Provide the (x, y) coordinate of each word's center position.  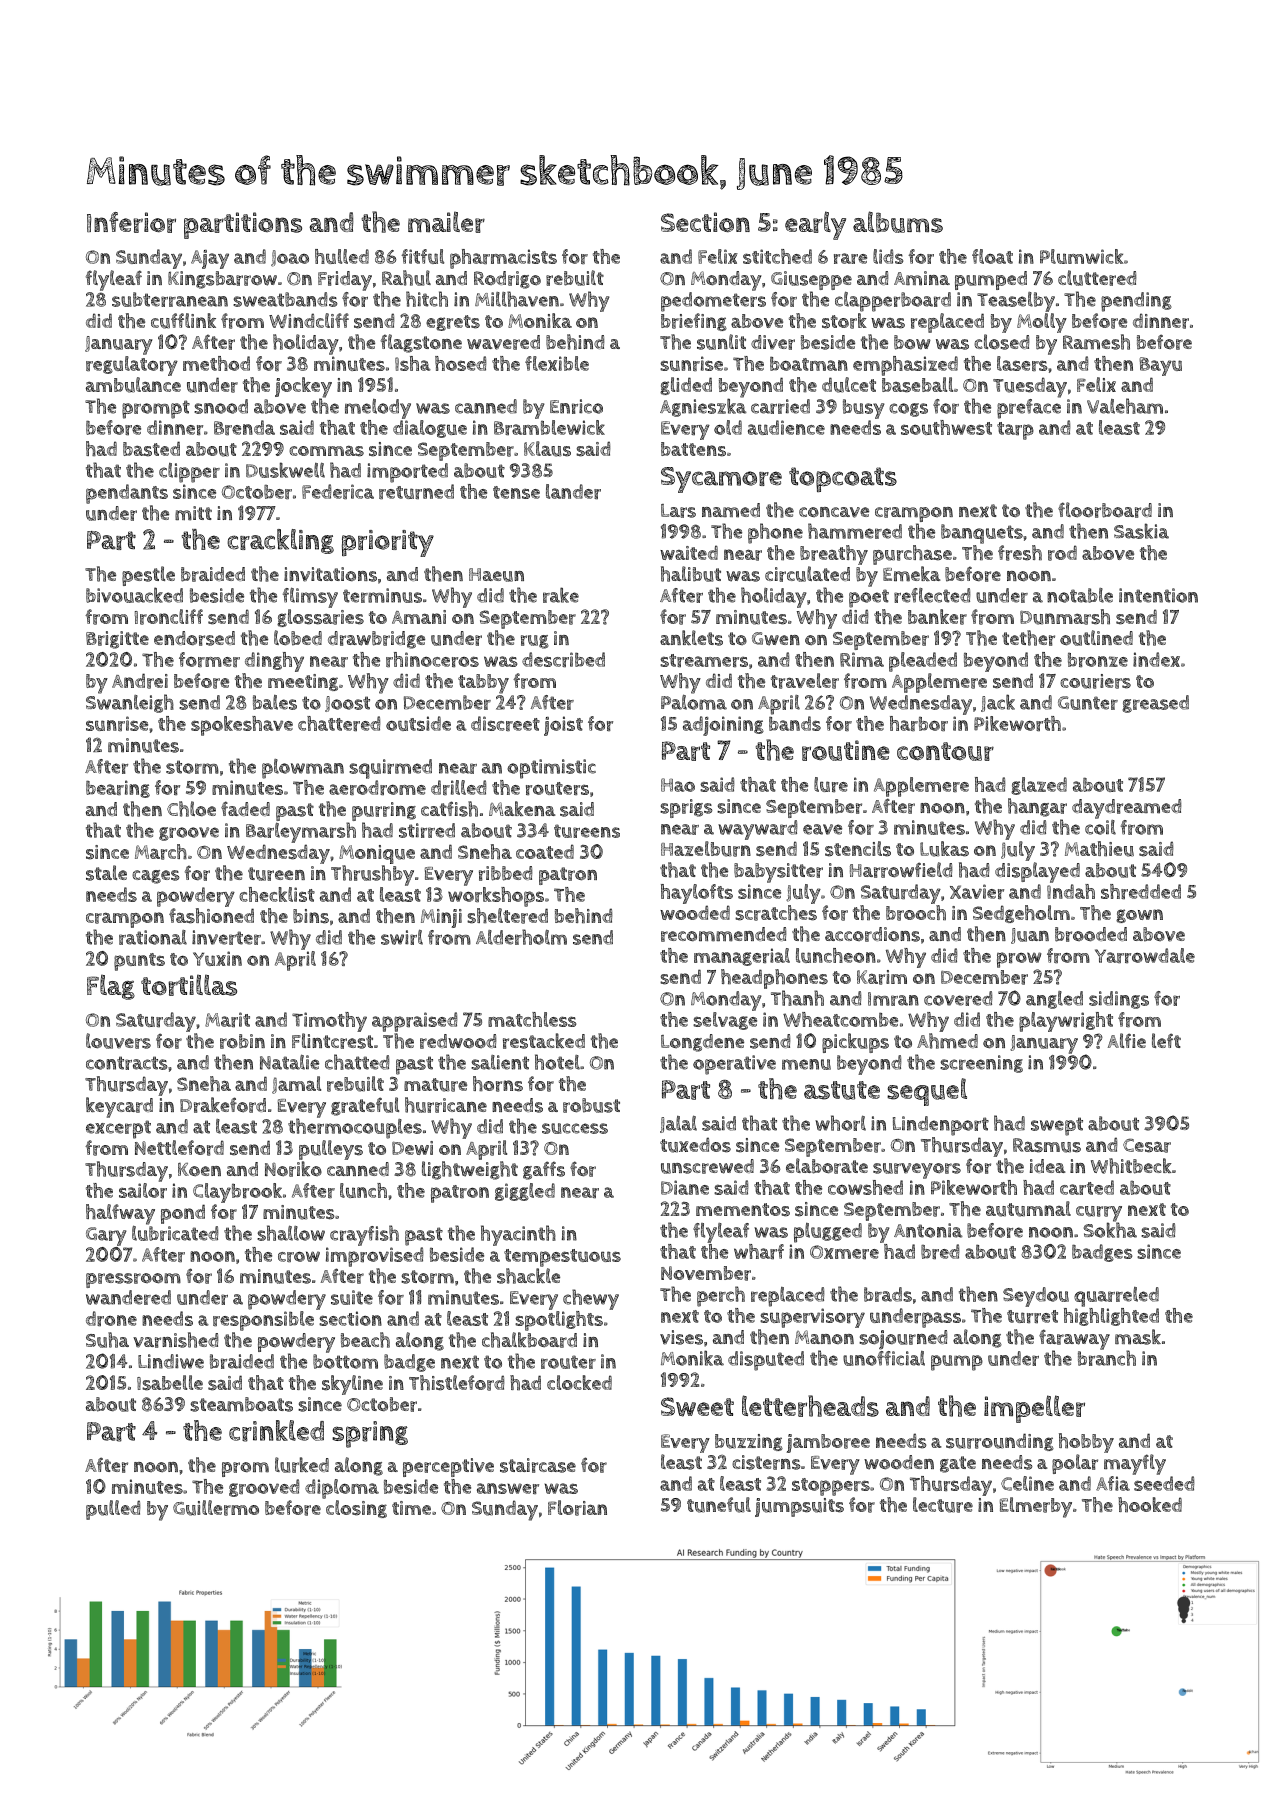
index (1156, 659)
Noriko (293, 1169)
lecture (943, 1505)
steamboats (241, 1404)
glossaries (320, 618)
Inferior (131, 222)
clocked (579, 1382)
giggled (525, 1192)
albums (898, 222)
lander (573, 491)
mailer (446, 222)
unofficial (884, 1358)
